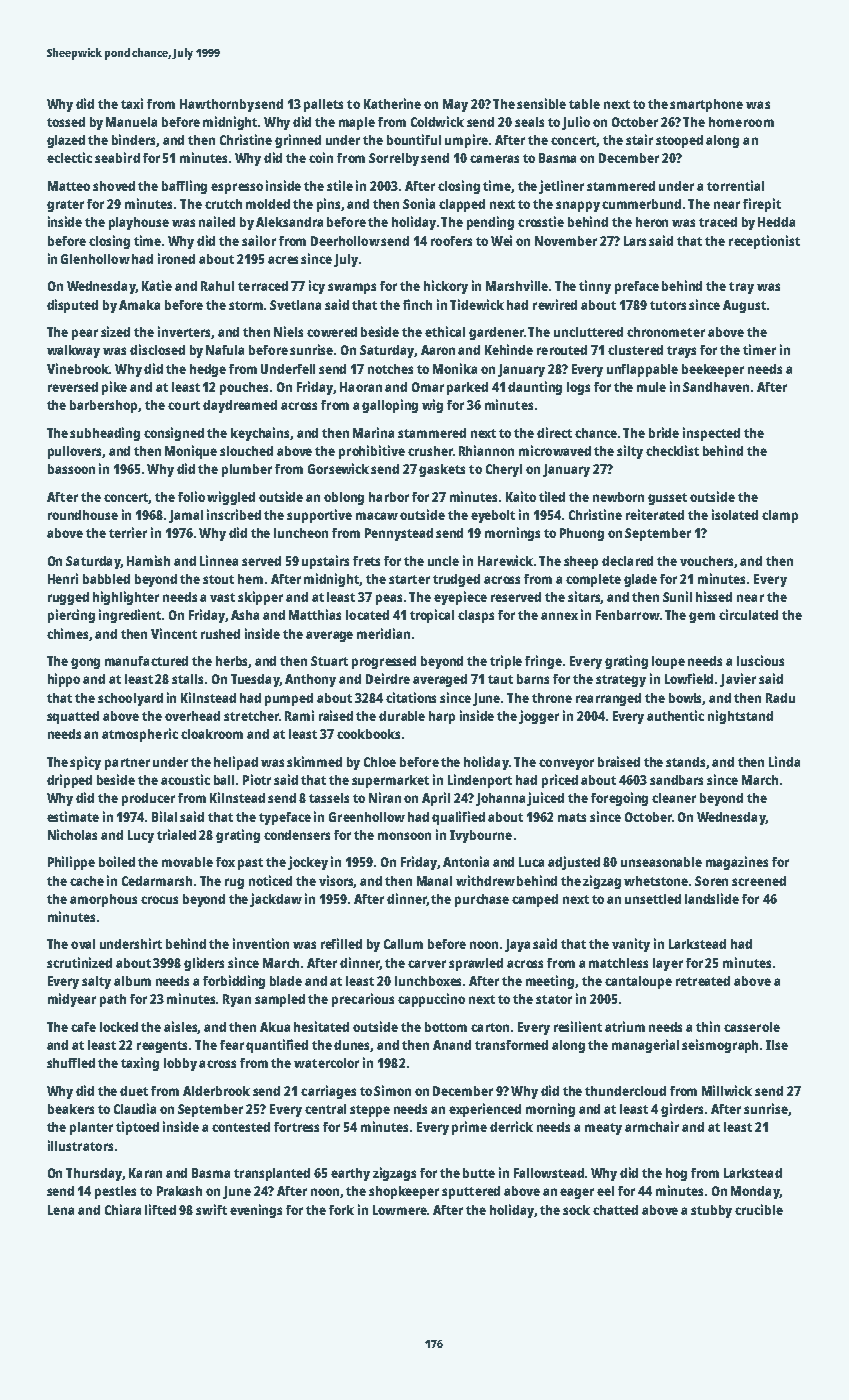 The height and width of the screenshot is (1400, 849). Describe the element at coordinates (706, 105) in the screenshot. I see `smartphone` at that location.
